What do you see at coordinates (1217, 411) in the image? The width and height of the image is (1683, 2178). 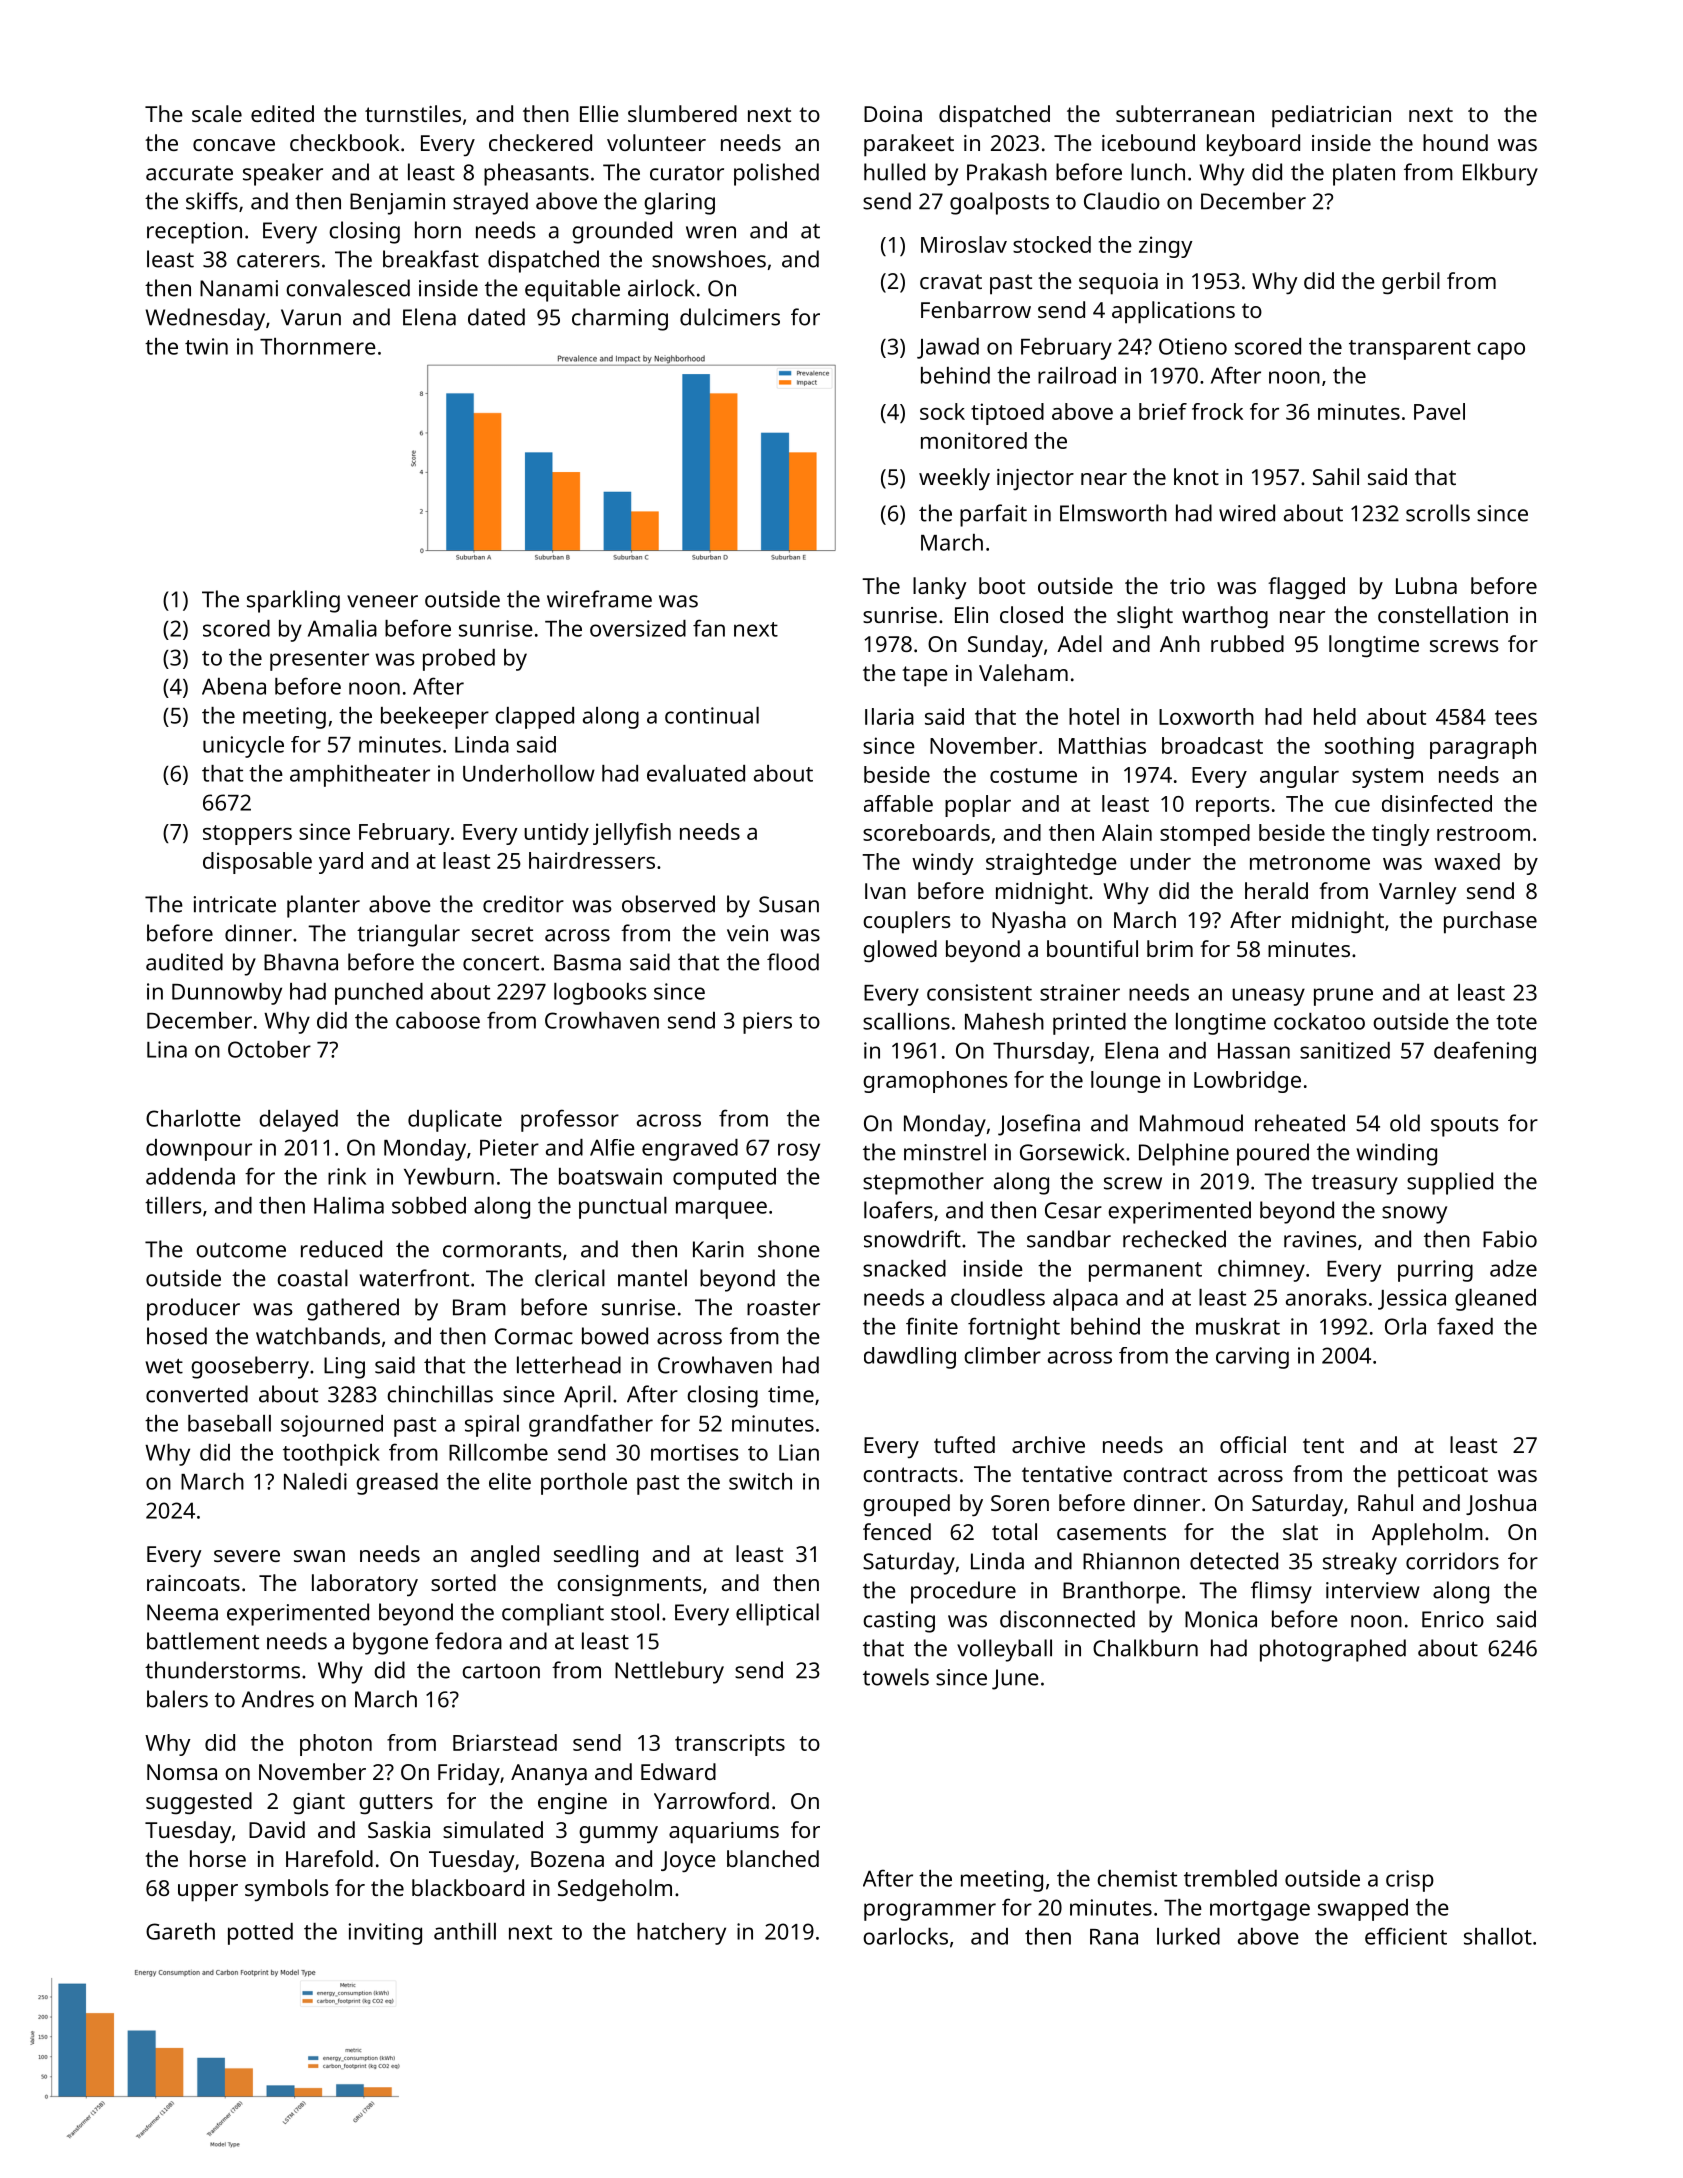 I see `frock` at bounding box center [1217, 411].
